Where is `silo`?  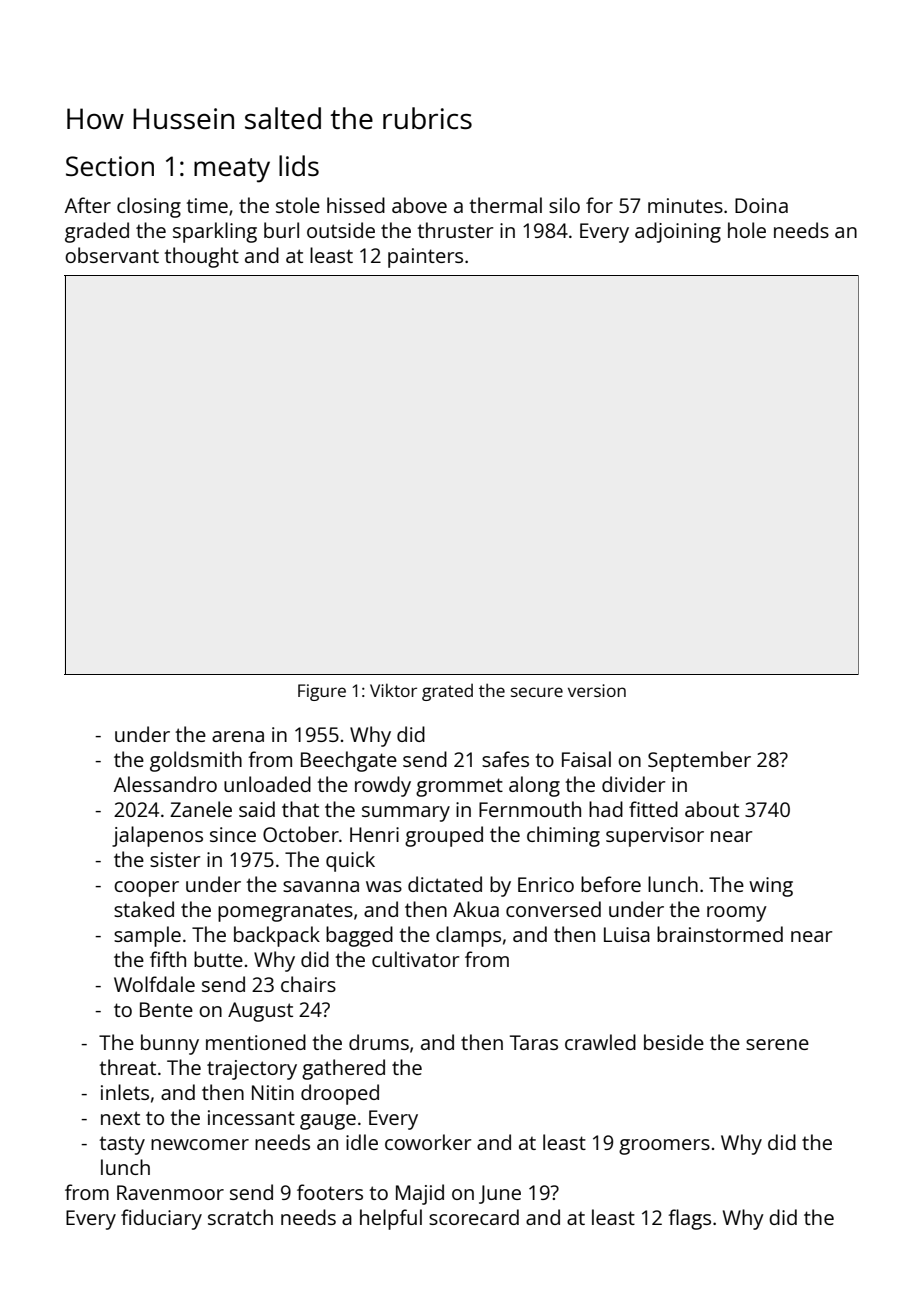
silo is located at coordinates (564, 205).
